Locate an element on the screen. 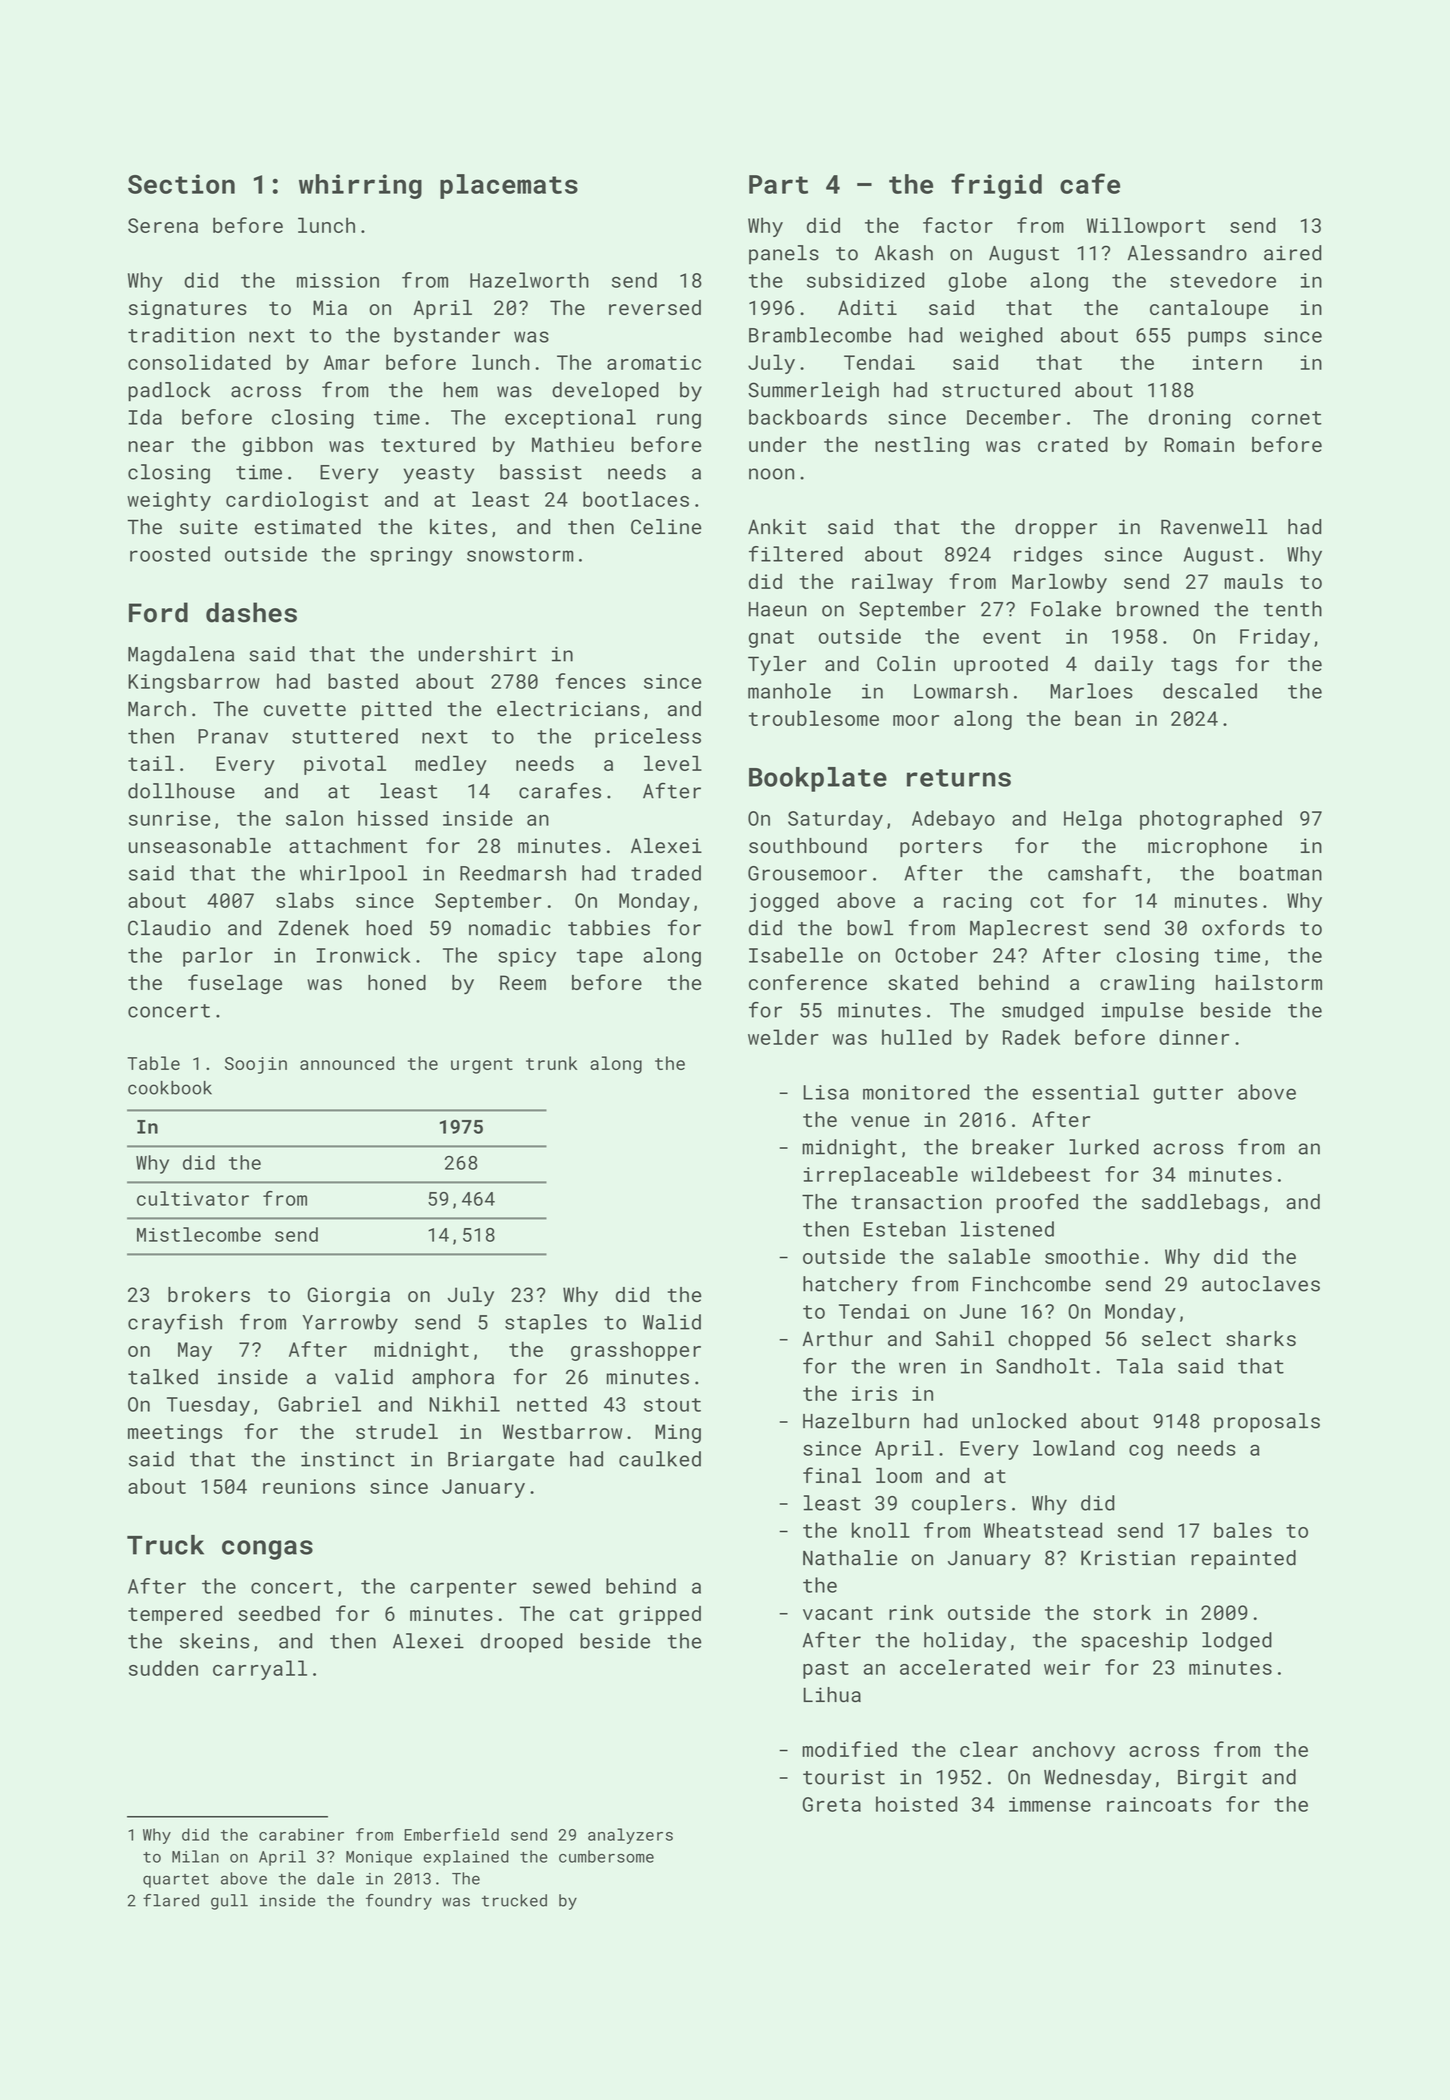  Maplecrest is located at coordinates (1029, 930).
